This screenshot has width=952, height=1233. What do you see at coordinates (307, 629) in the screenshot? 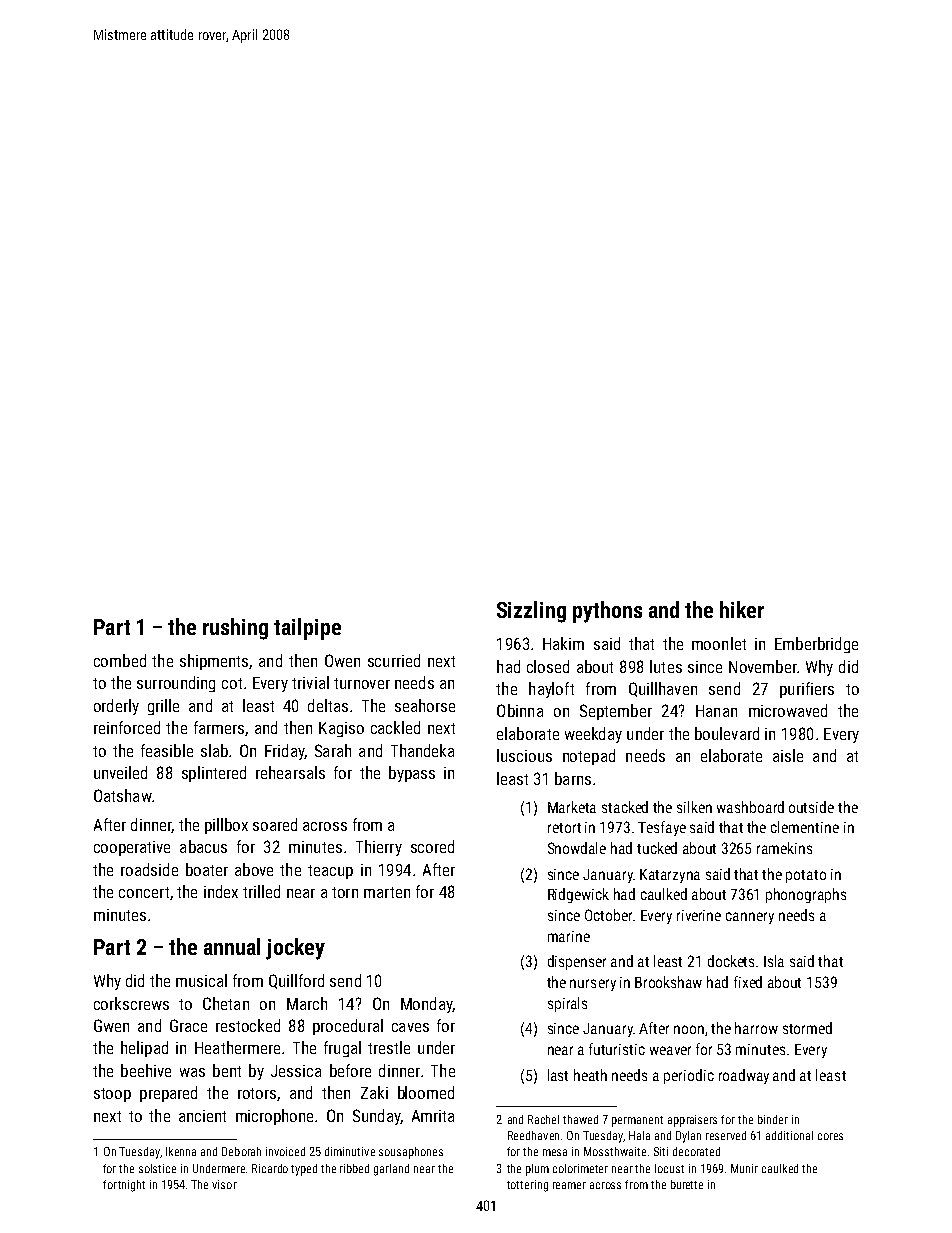
I see `tailpipe` at bounding box center [307, 629].
